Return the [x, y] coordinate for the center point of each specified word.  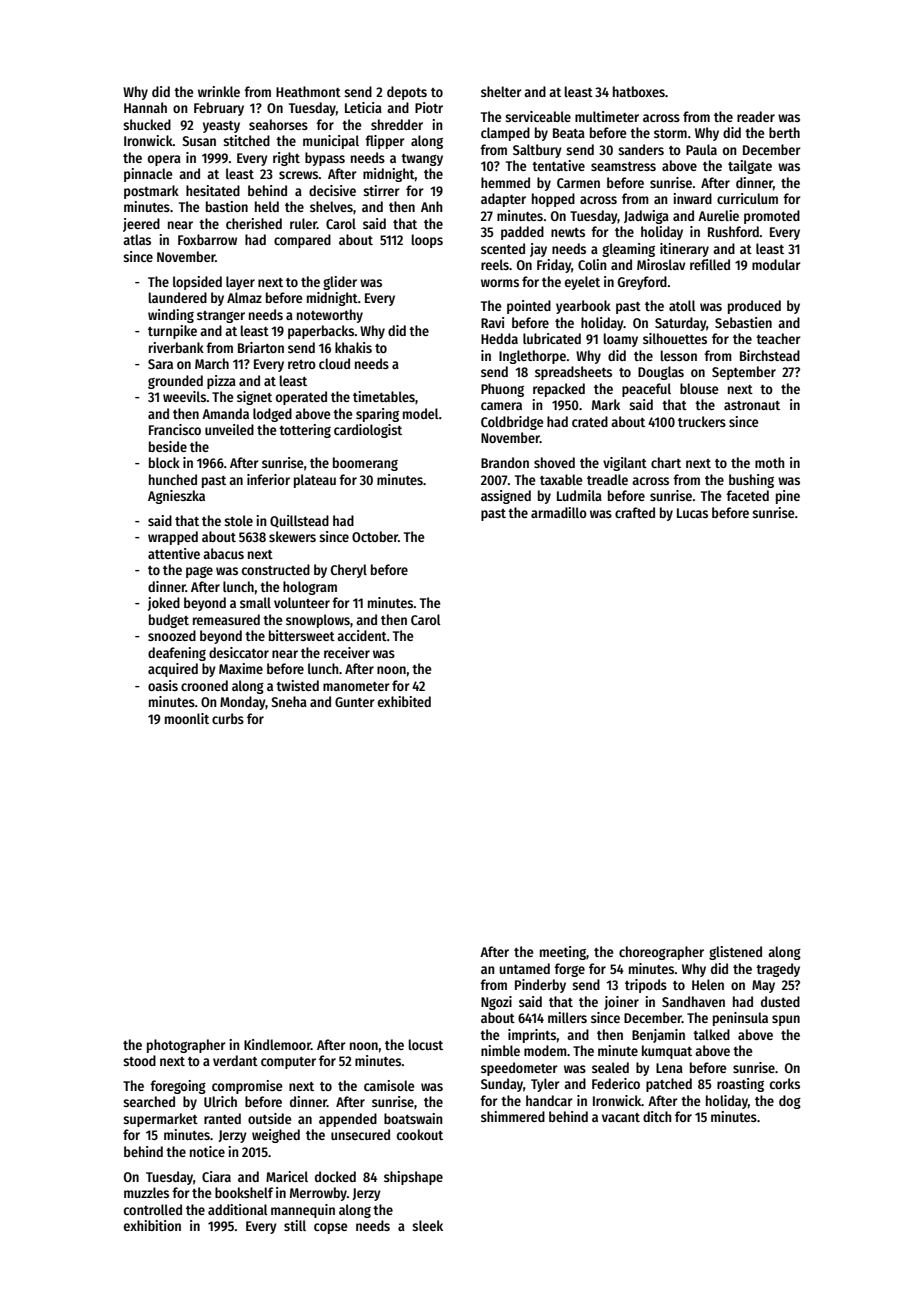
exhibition [152, 1225]
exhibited [404, 701]
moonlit [187, 718]
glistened [735, 953]
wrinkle [219, 91]
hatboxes [639, 91]
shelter [501, 91]
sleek [427, 1225]
